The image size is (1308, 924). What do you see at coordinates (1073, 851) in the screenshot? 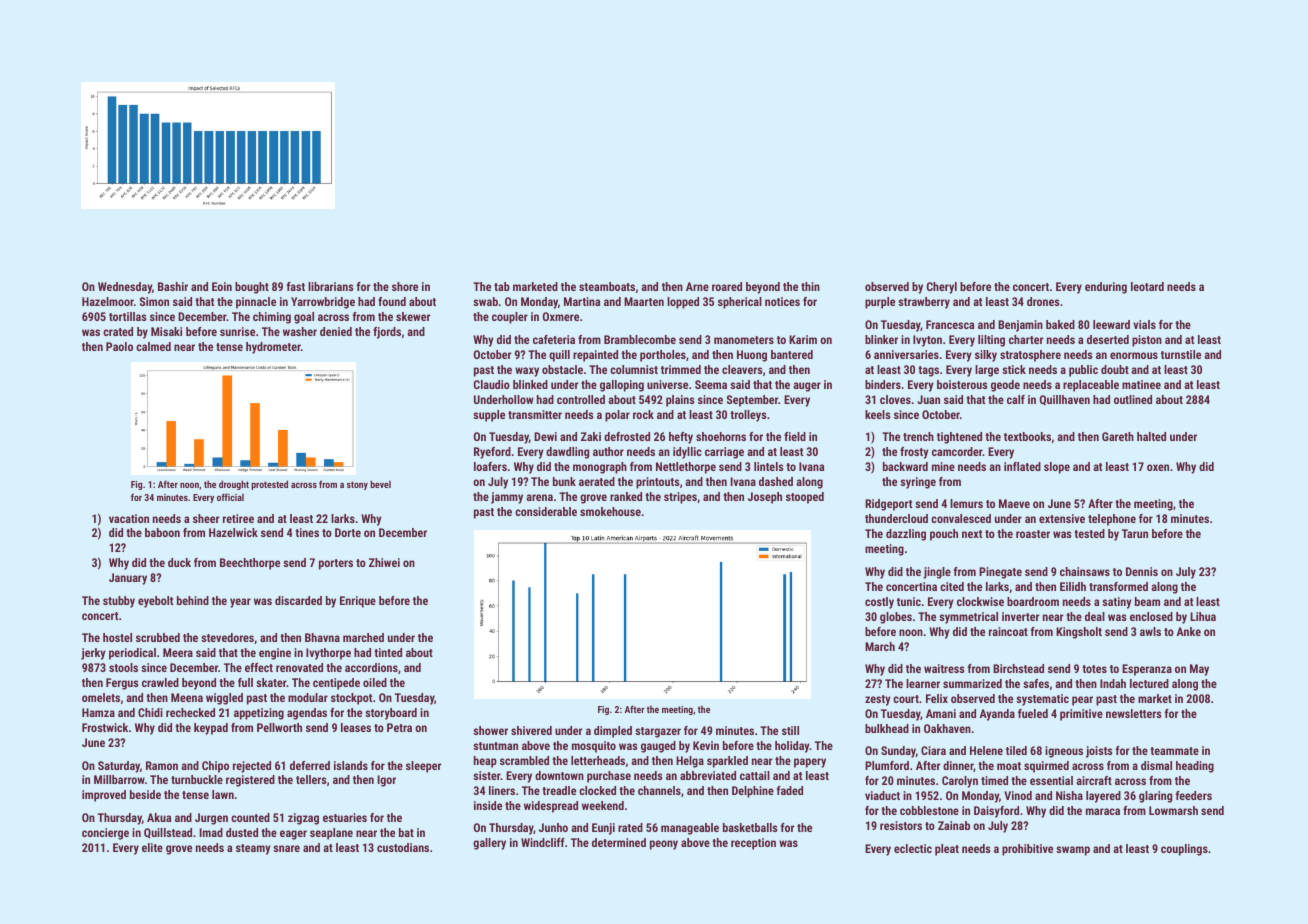
I see `swamp` at bounding box center [1073, 851].
